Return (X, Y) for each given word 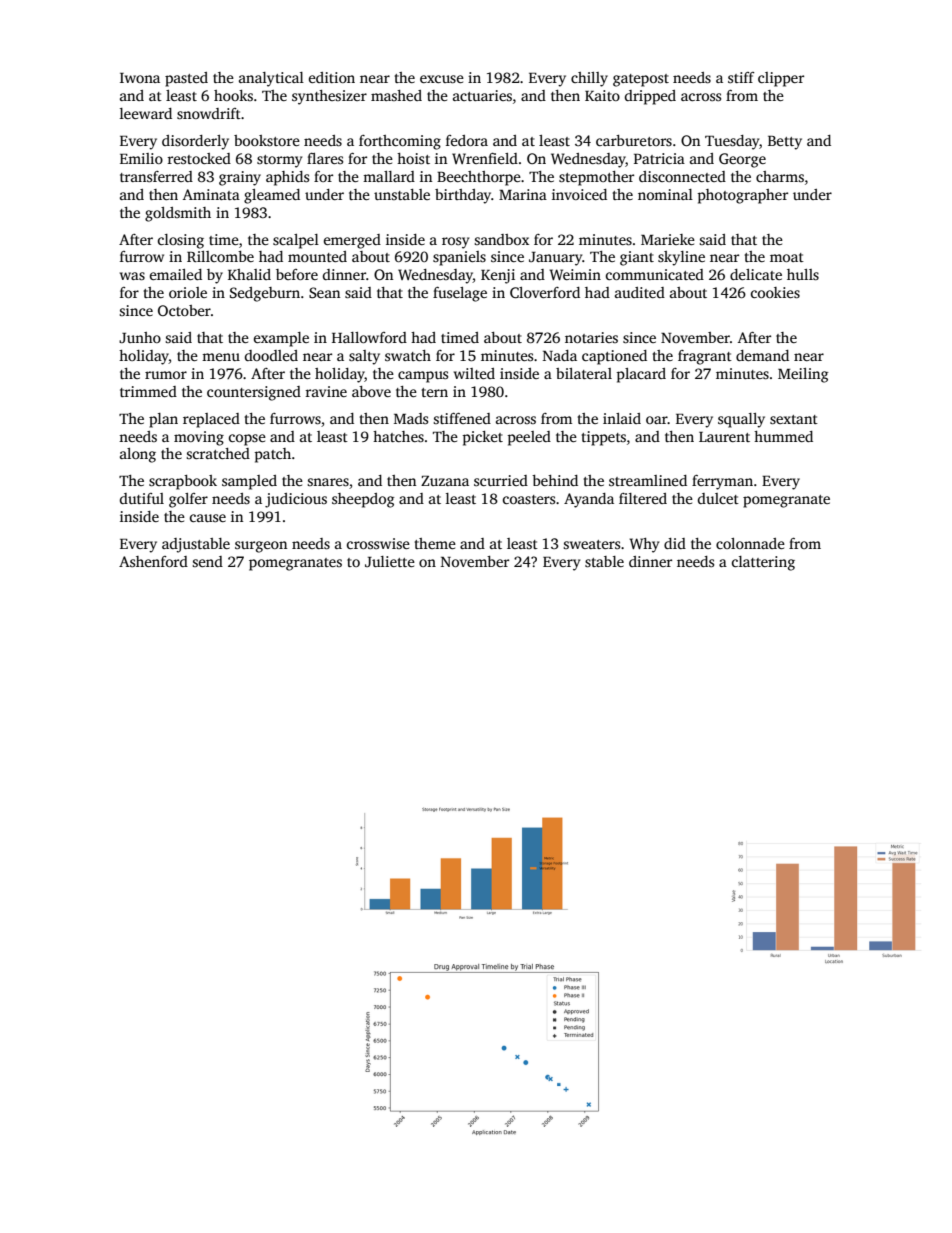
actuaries (482, 95)
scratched (218, 453)
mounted (317, 256)
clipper (781, 79)
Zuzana (445, 481)
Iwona (140, 78)
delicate (756, 274)
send (207, 561)
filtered (643, 498)
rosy (455, 243)
